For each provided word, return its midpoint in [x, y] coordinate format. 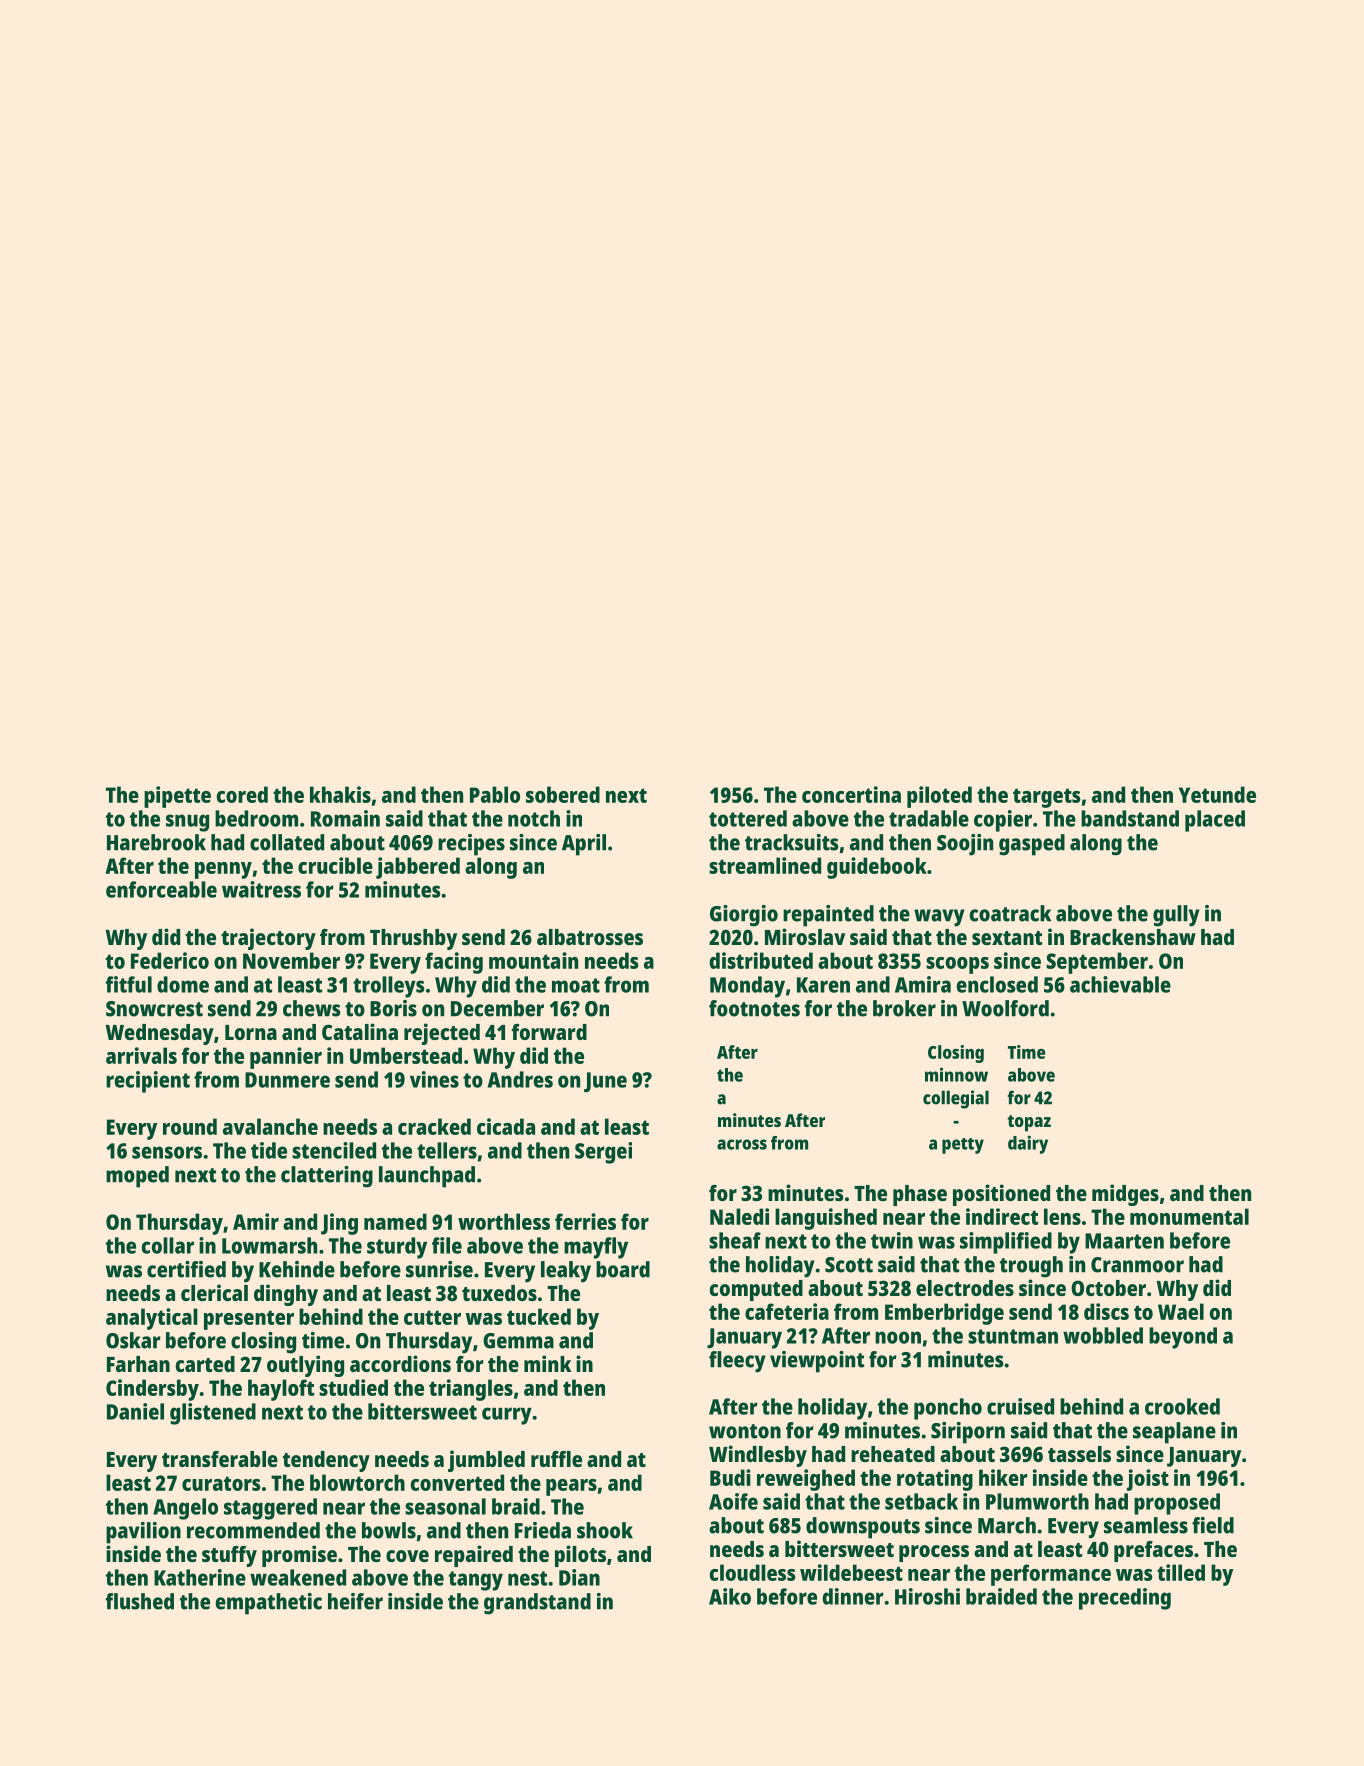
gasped [1032, 845]
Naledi [739, 1216]
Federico [170, 960]
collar [168, 1245]
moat [576, 985]
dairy [1028, 1144]
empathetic [269, 1604]
